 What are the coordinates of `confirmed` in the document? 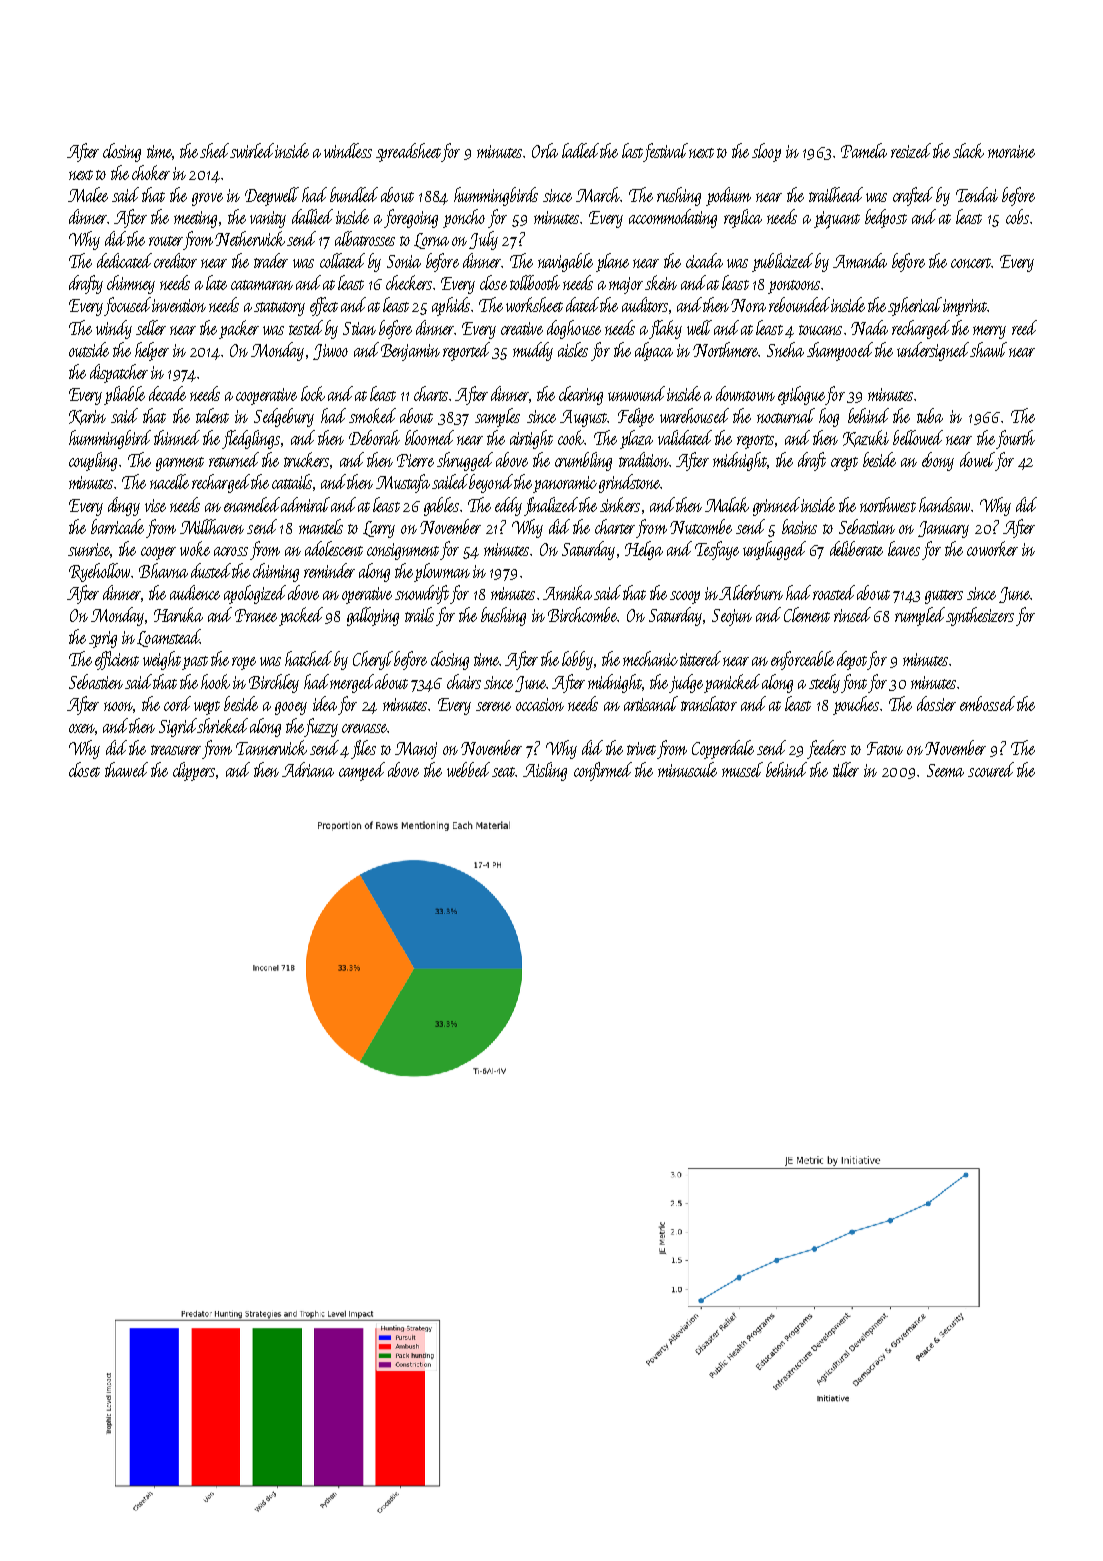 It's located at (603, 771).
